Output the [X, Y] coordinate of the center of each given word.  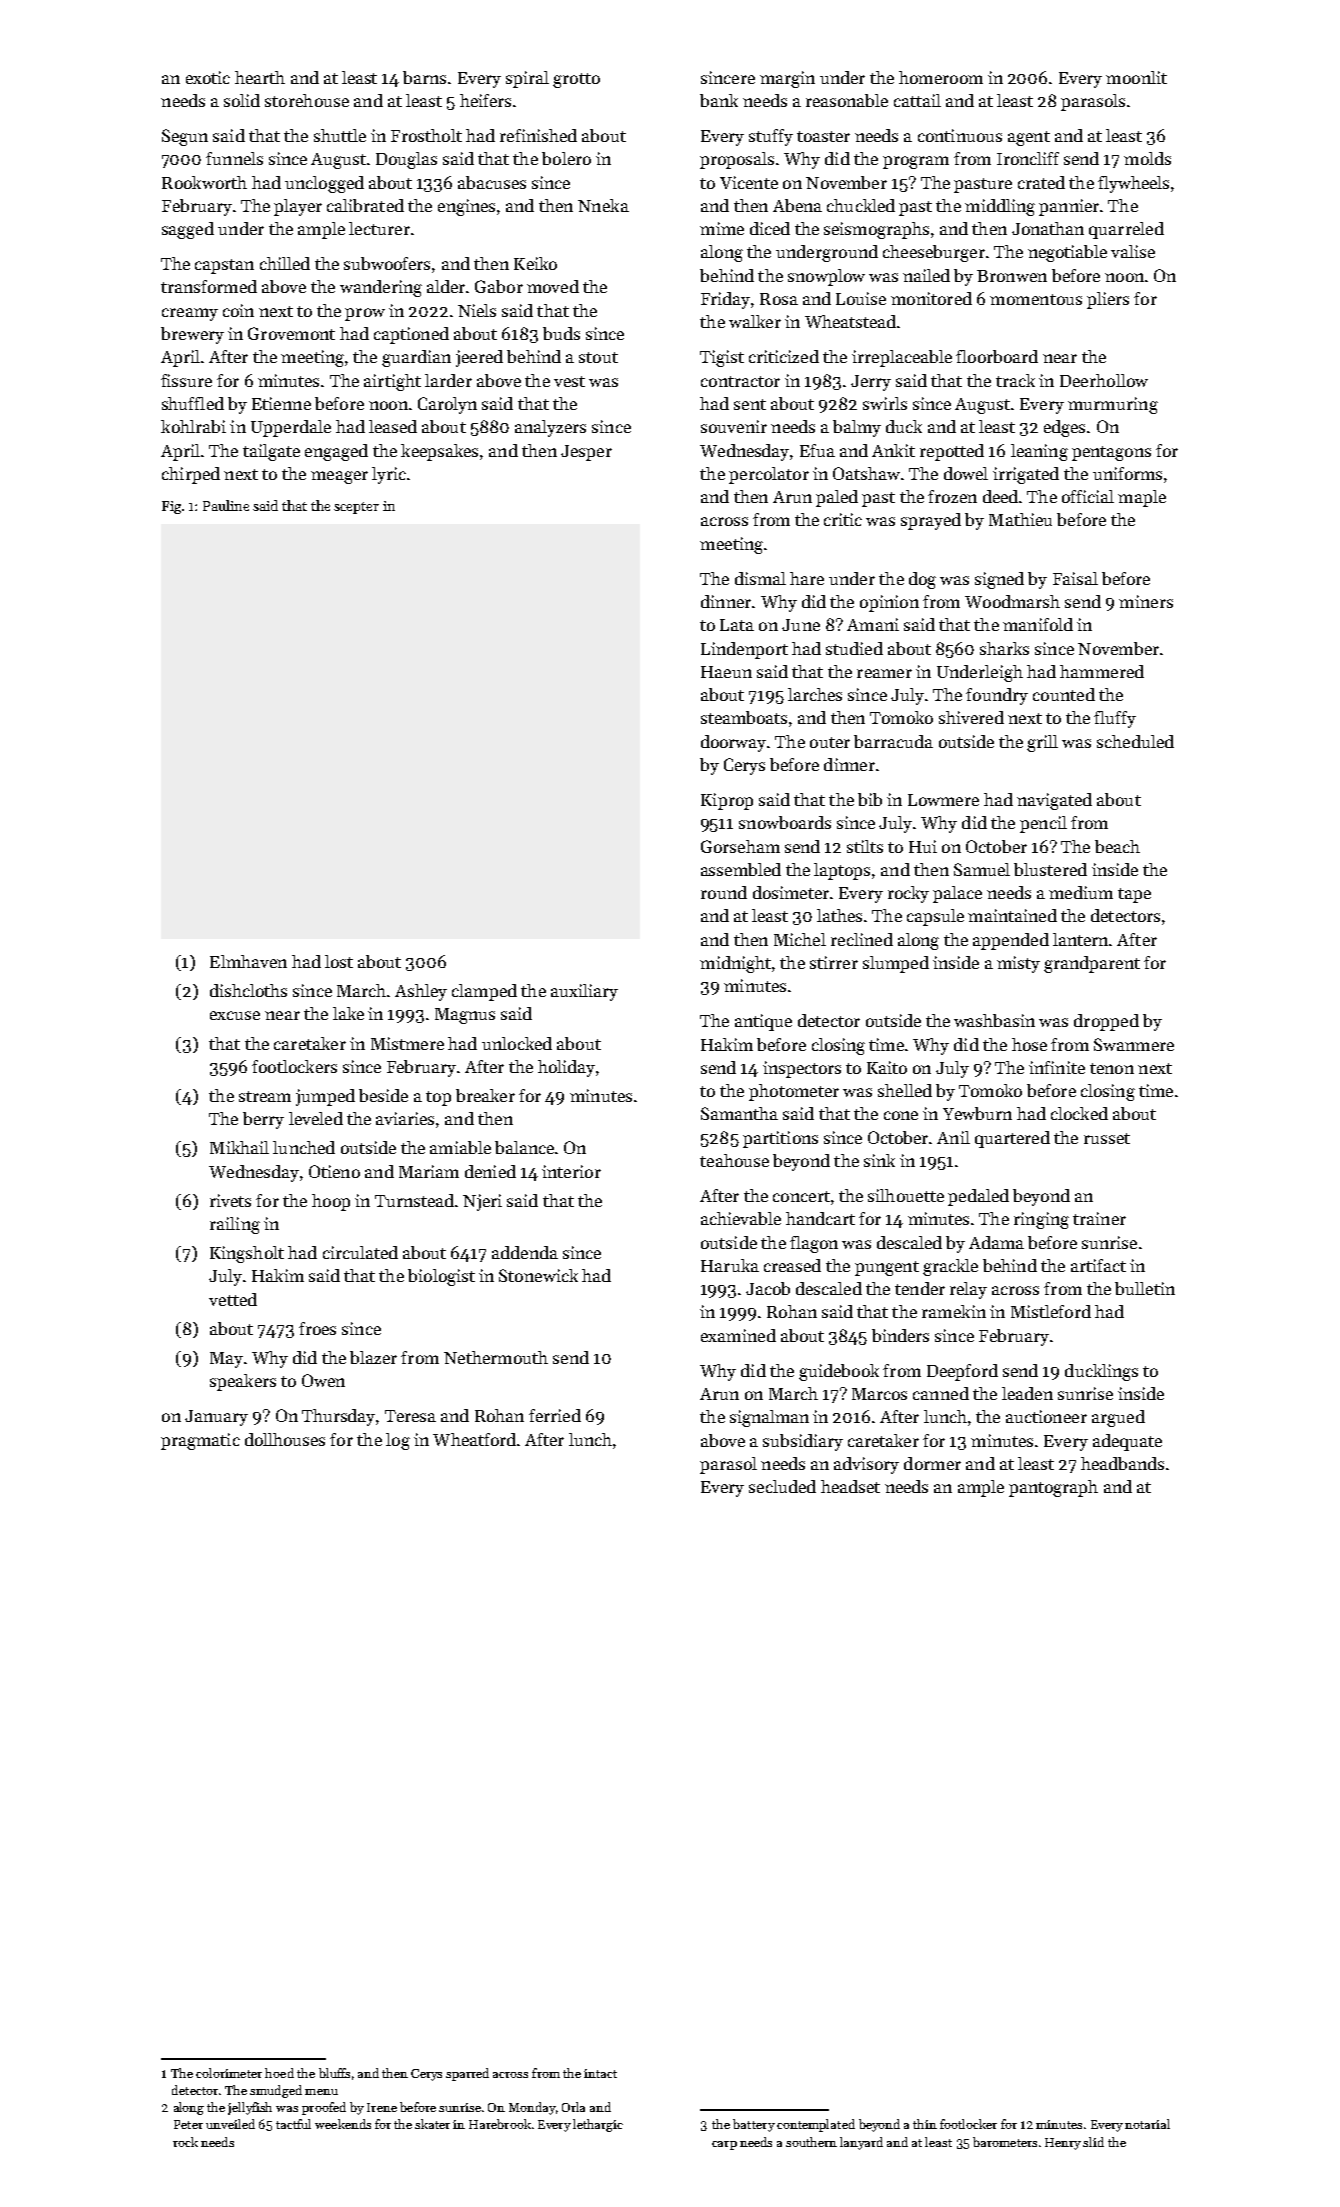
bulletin [1145, 1288]
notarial [1147, 2124]
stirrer [834, 962]
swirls [885, 403]
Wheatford [474, 1439]
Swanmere [1134, 1044]
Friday [725, 300]
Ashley [421, 992]
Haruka [730, 1265]
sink [879, 1160]
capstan [224, 266]
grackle [950, 1267]
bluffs [334, 2073]
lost [339, 961]
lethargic [598, 2125]
